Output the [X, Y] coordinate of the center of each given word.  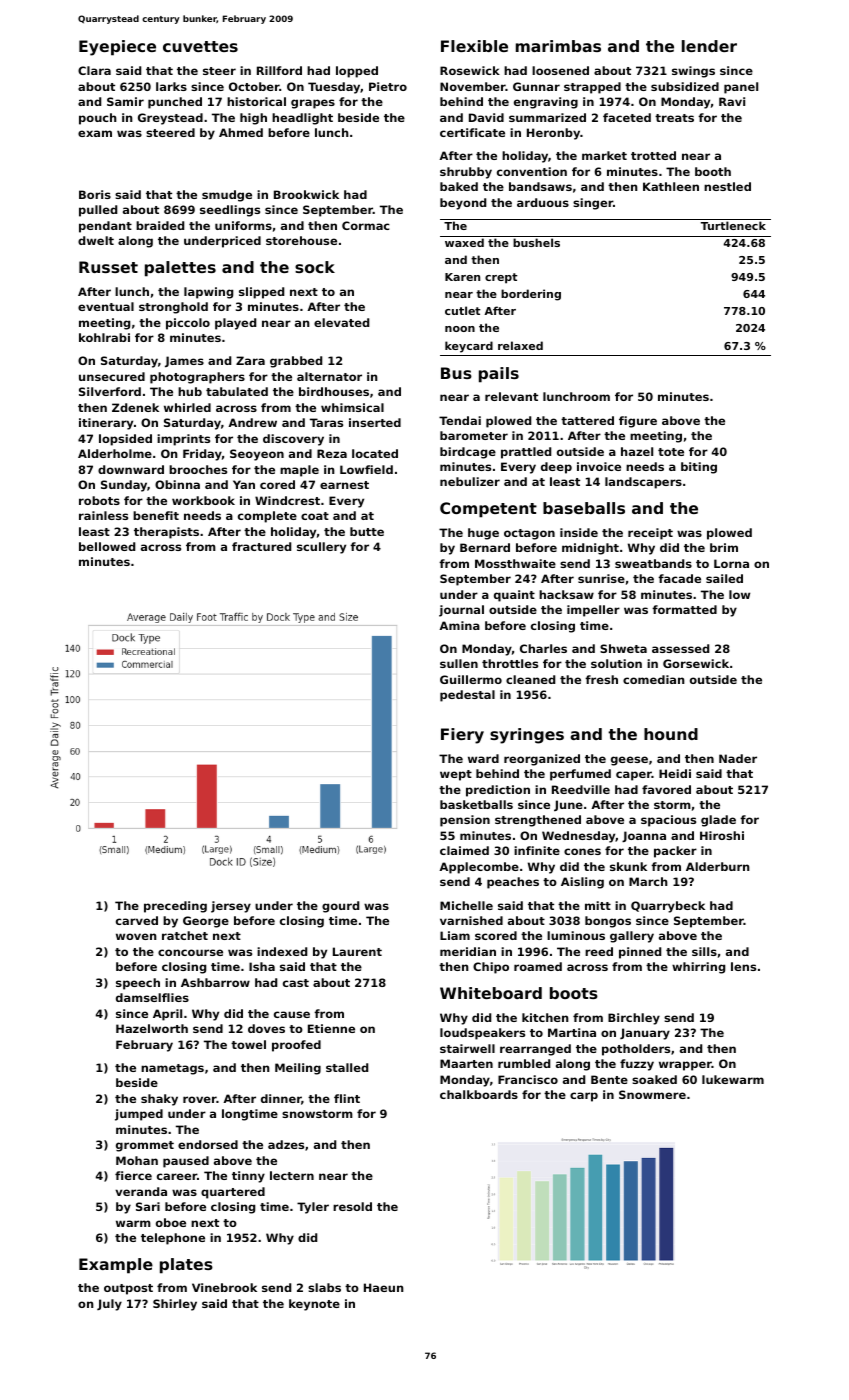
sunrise [601, 578]
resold [352, 1206]
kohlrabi [104, 337]
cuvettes [200, 46]
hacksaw [566, 594]
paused [186, 1162]
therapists [166, 533]
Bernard [485, 547]
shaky [159, 1100]
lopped [357, 72]
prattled [526, 453]
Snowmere [652, 1094]
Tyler [313, 1208]
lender [709, 46]
